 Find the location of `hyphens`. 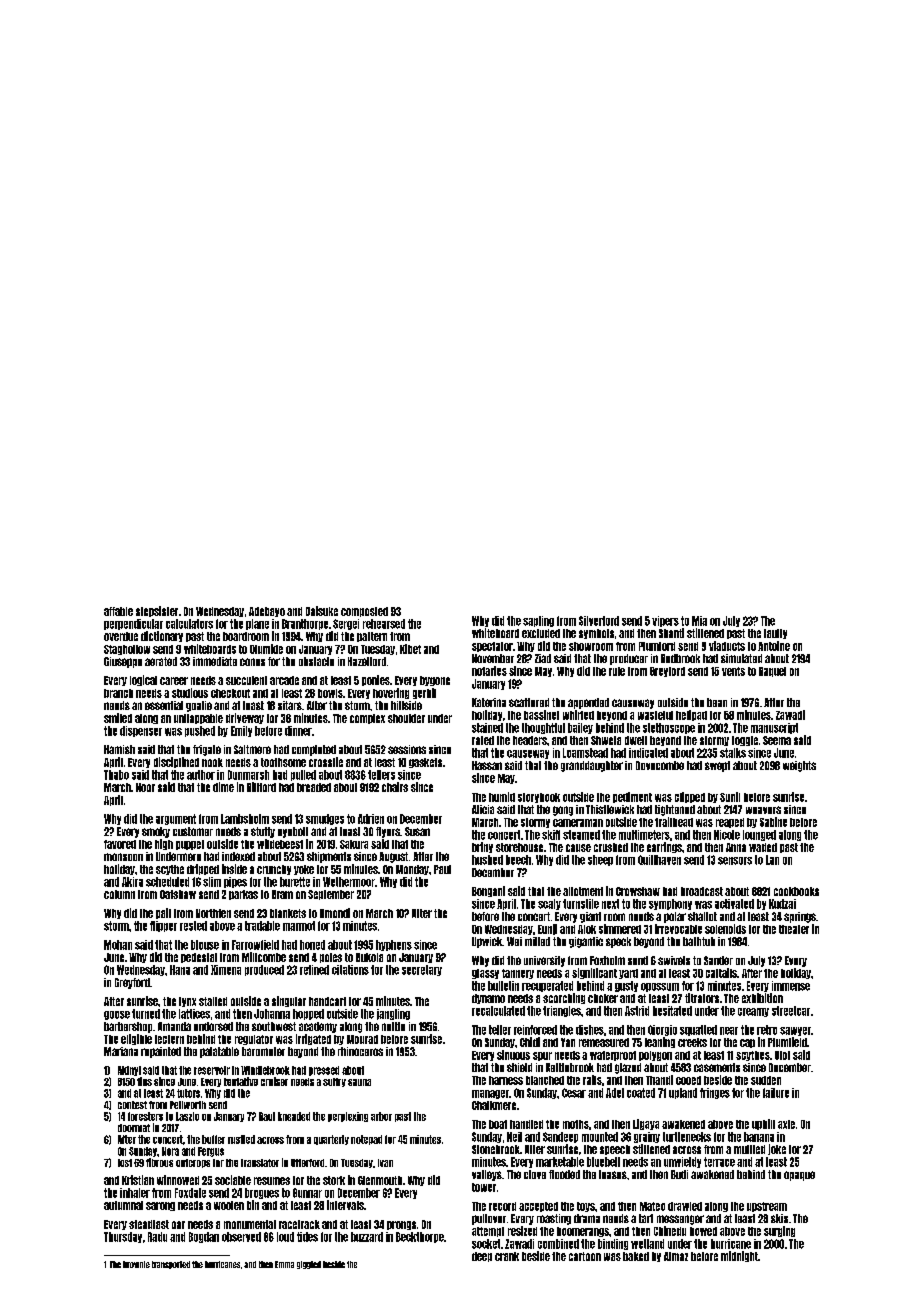

hyphens is located at coordinates (394, 945).
